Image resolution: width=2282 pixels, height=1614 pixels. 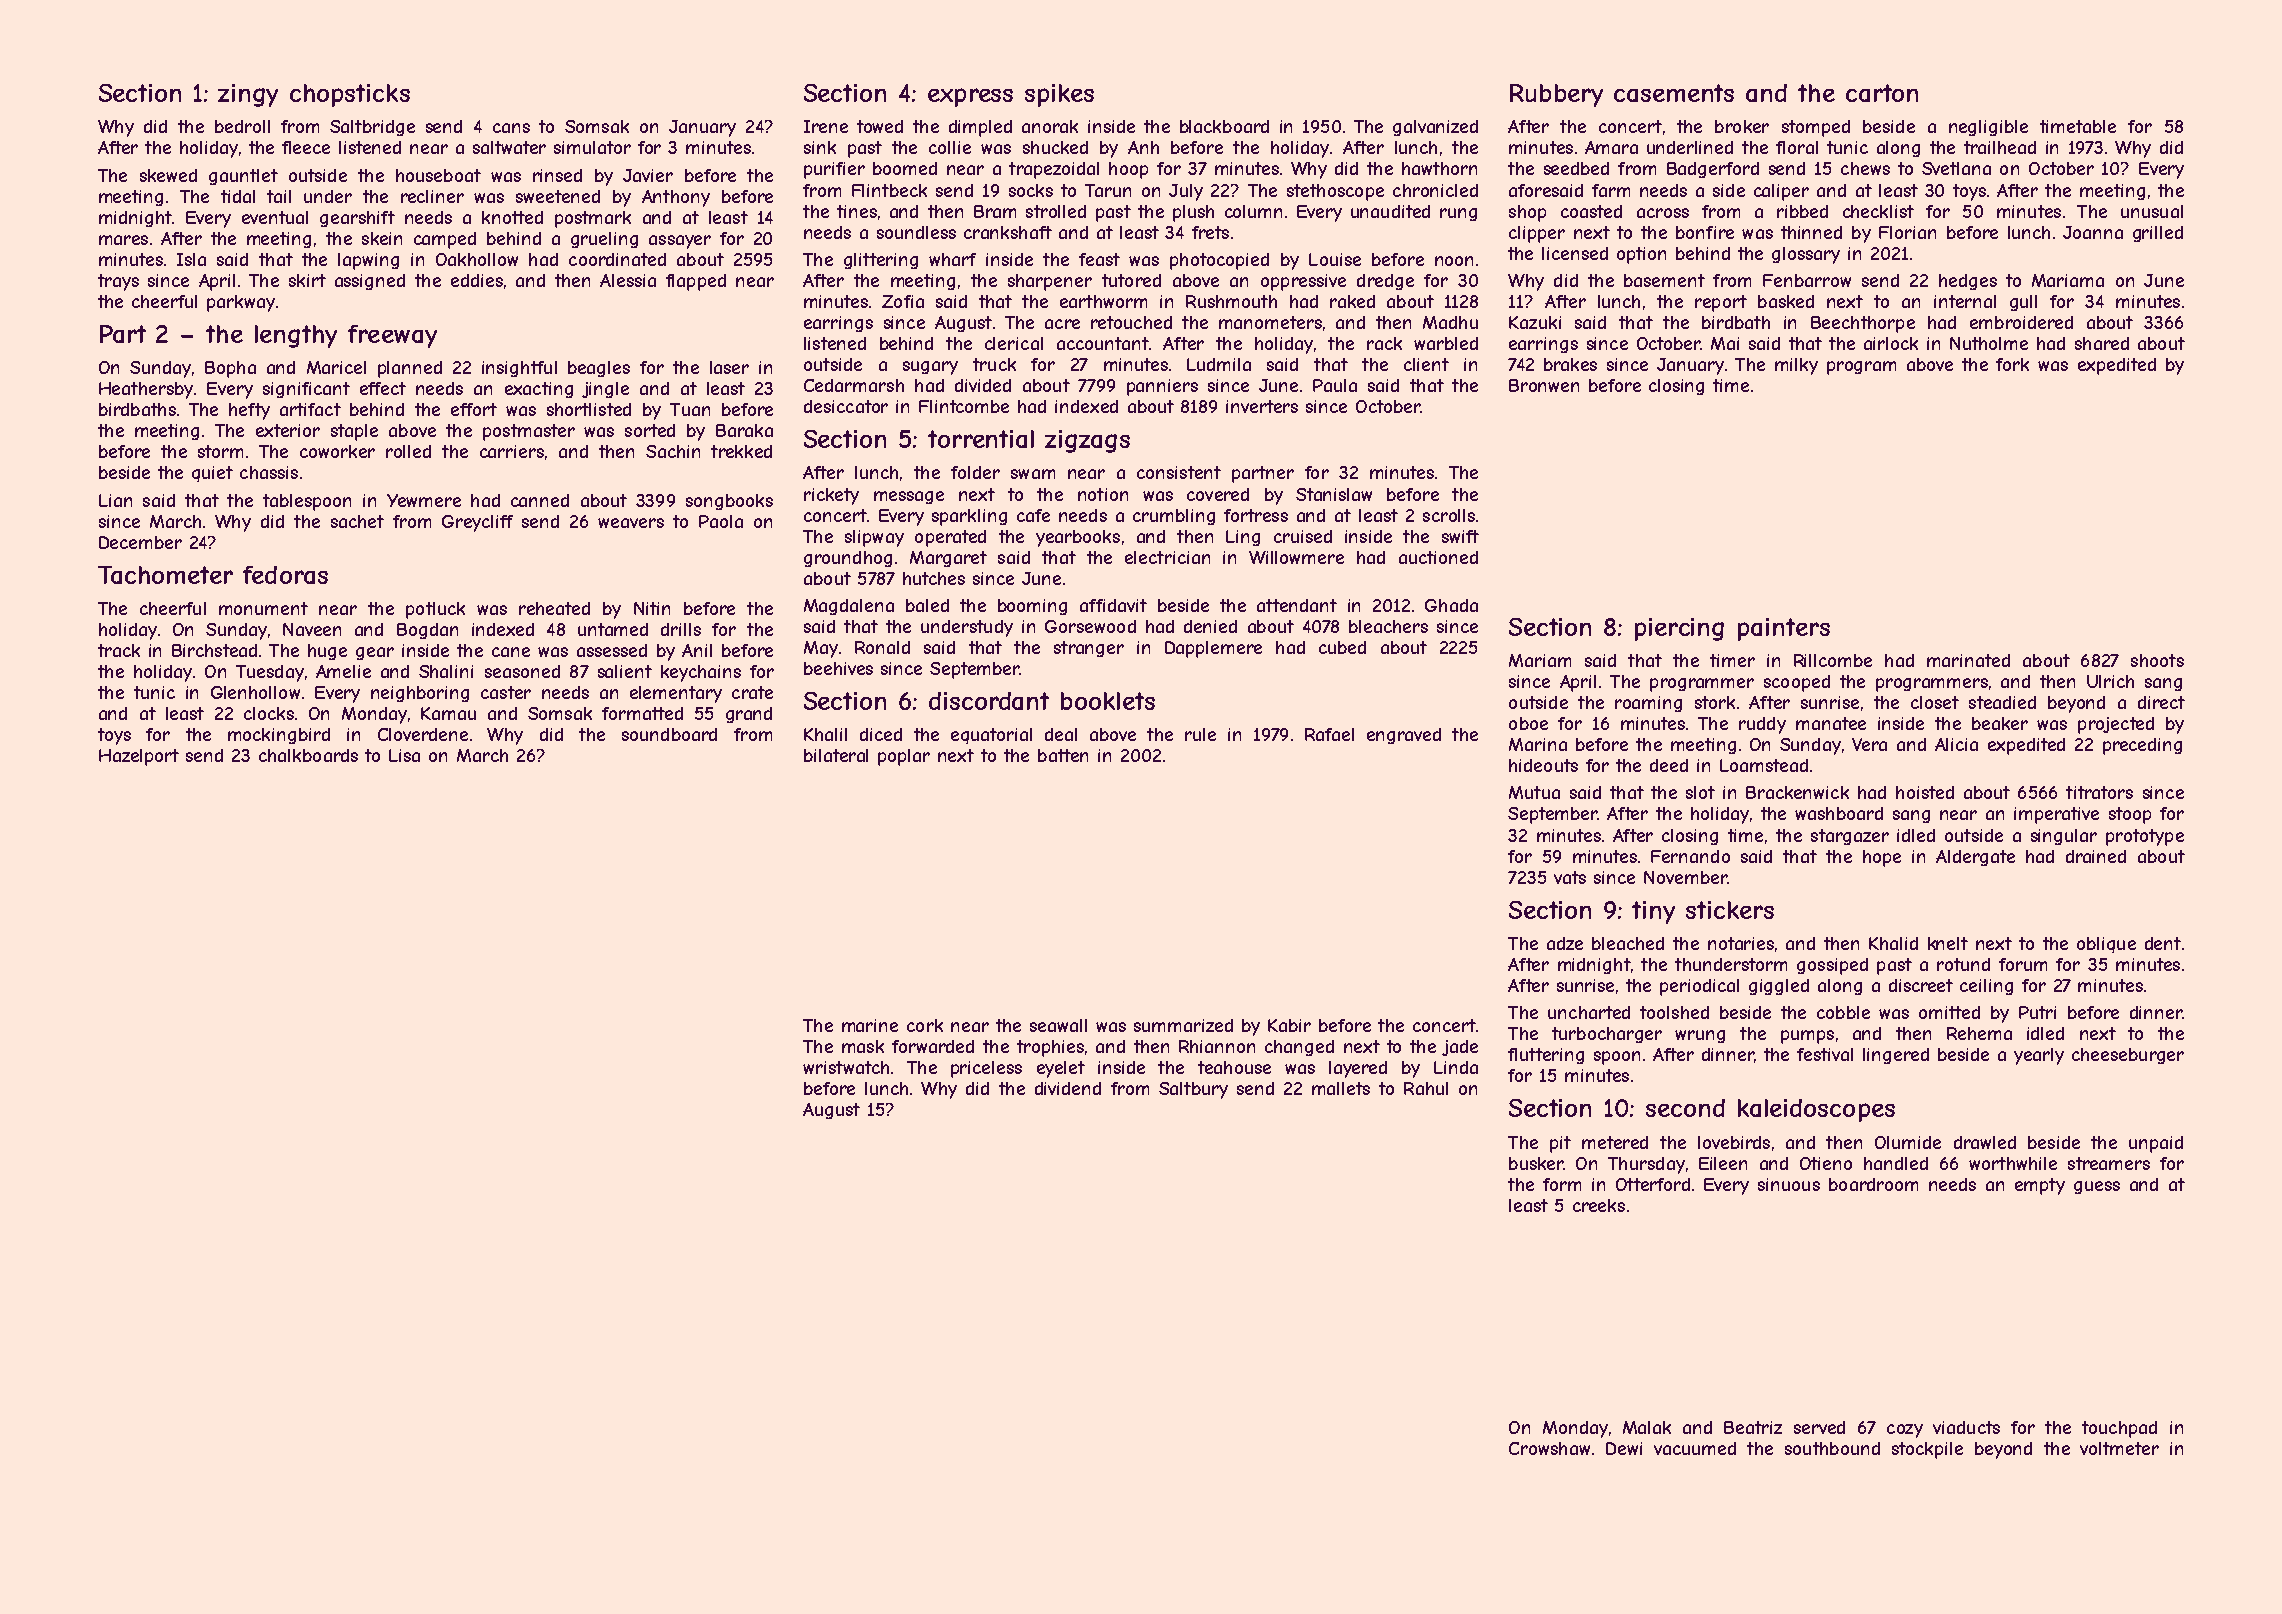 What do you see at coordinates (1033, 515) in the screenshot?
I see `cafe` at bounding box center [1033, 515].
